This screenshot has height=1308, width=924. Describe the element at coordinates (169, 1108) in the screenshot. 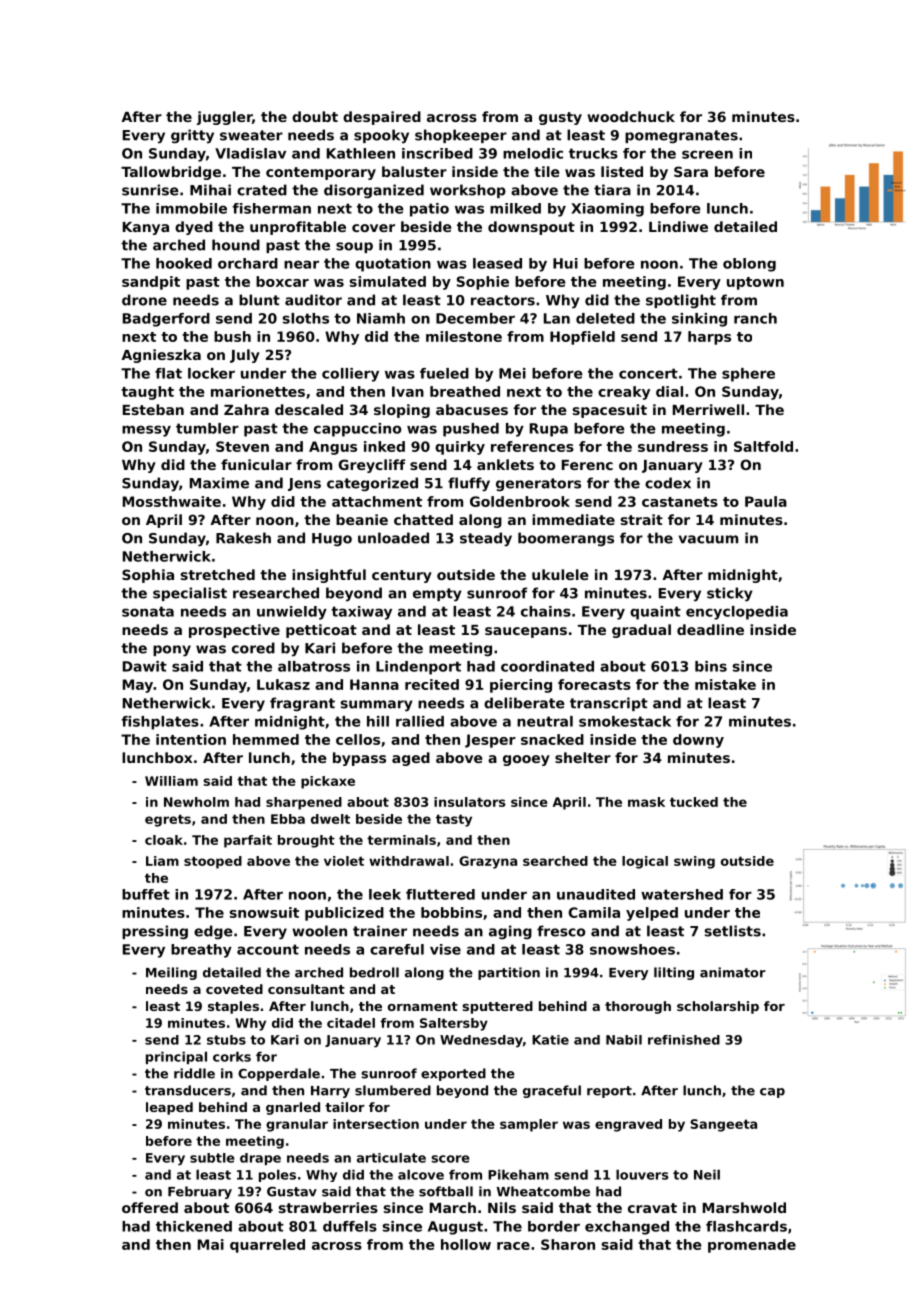

I see `leaped` at that location.
